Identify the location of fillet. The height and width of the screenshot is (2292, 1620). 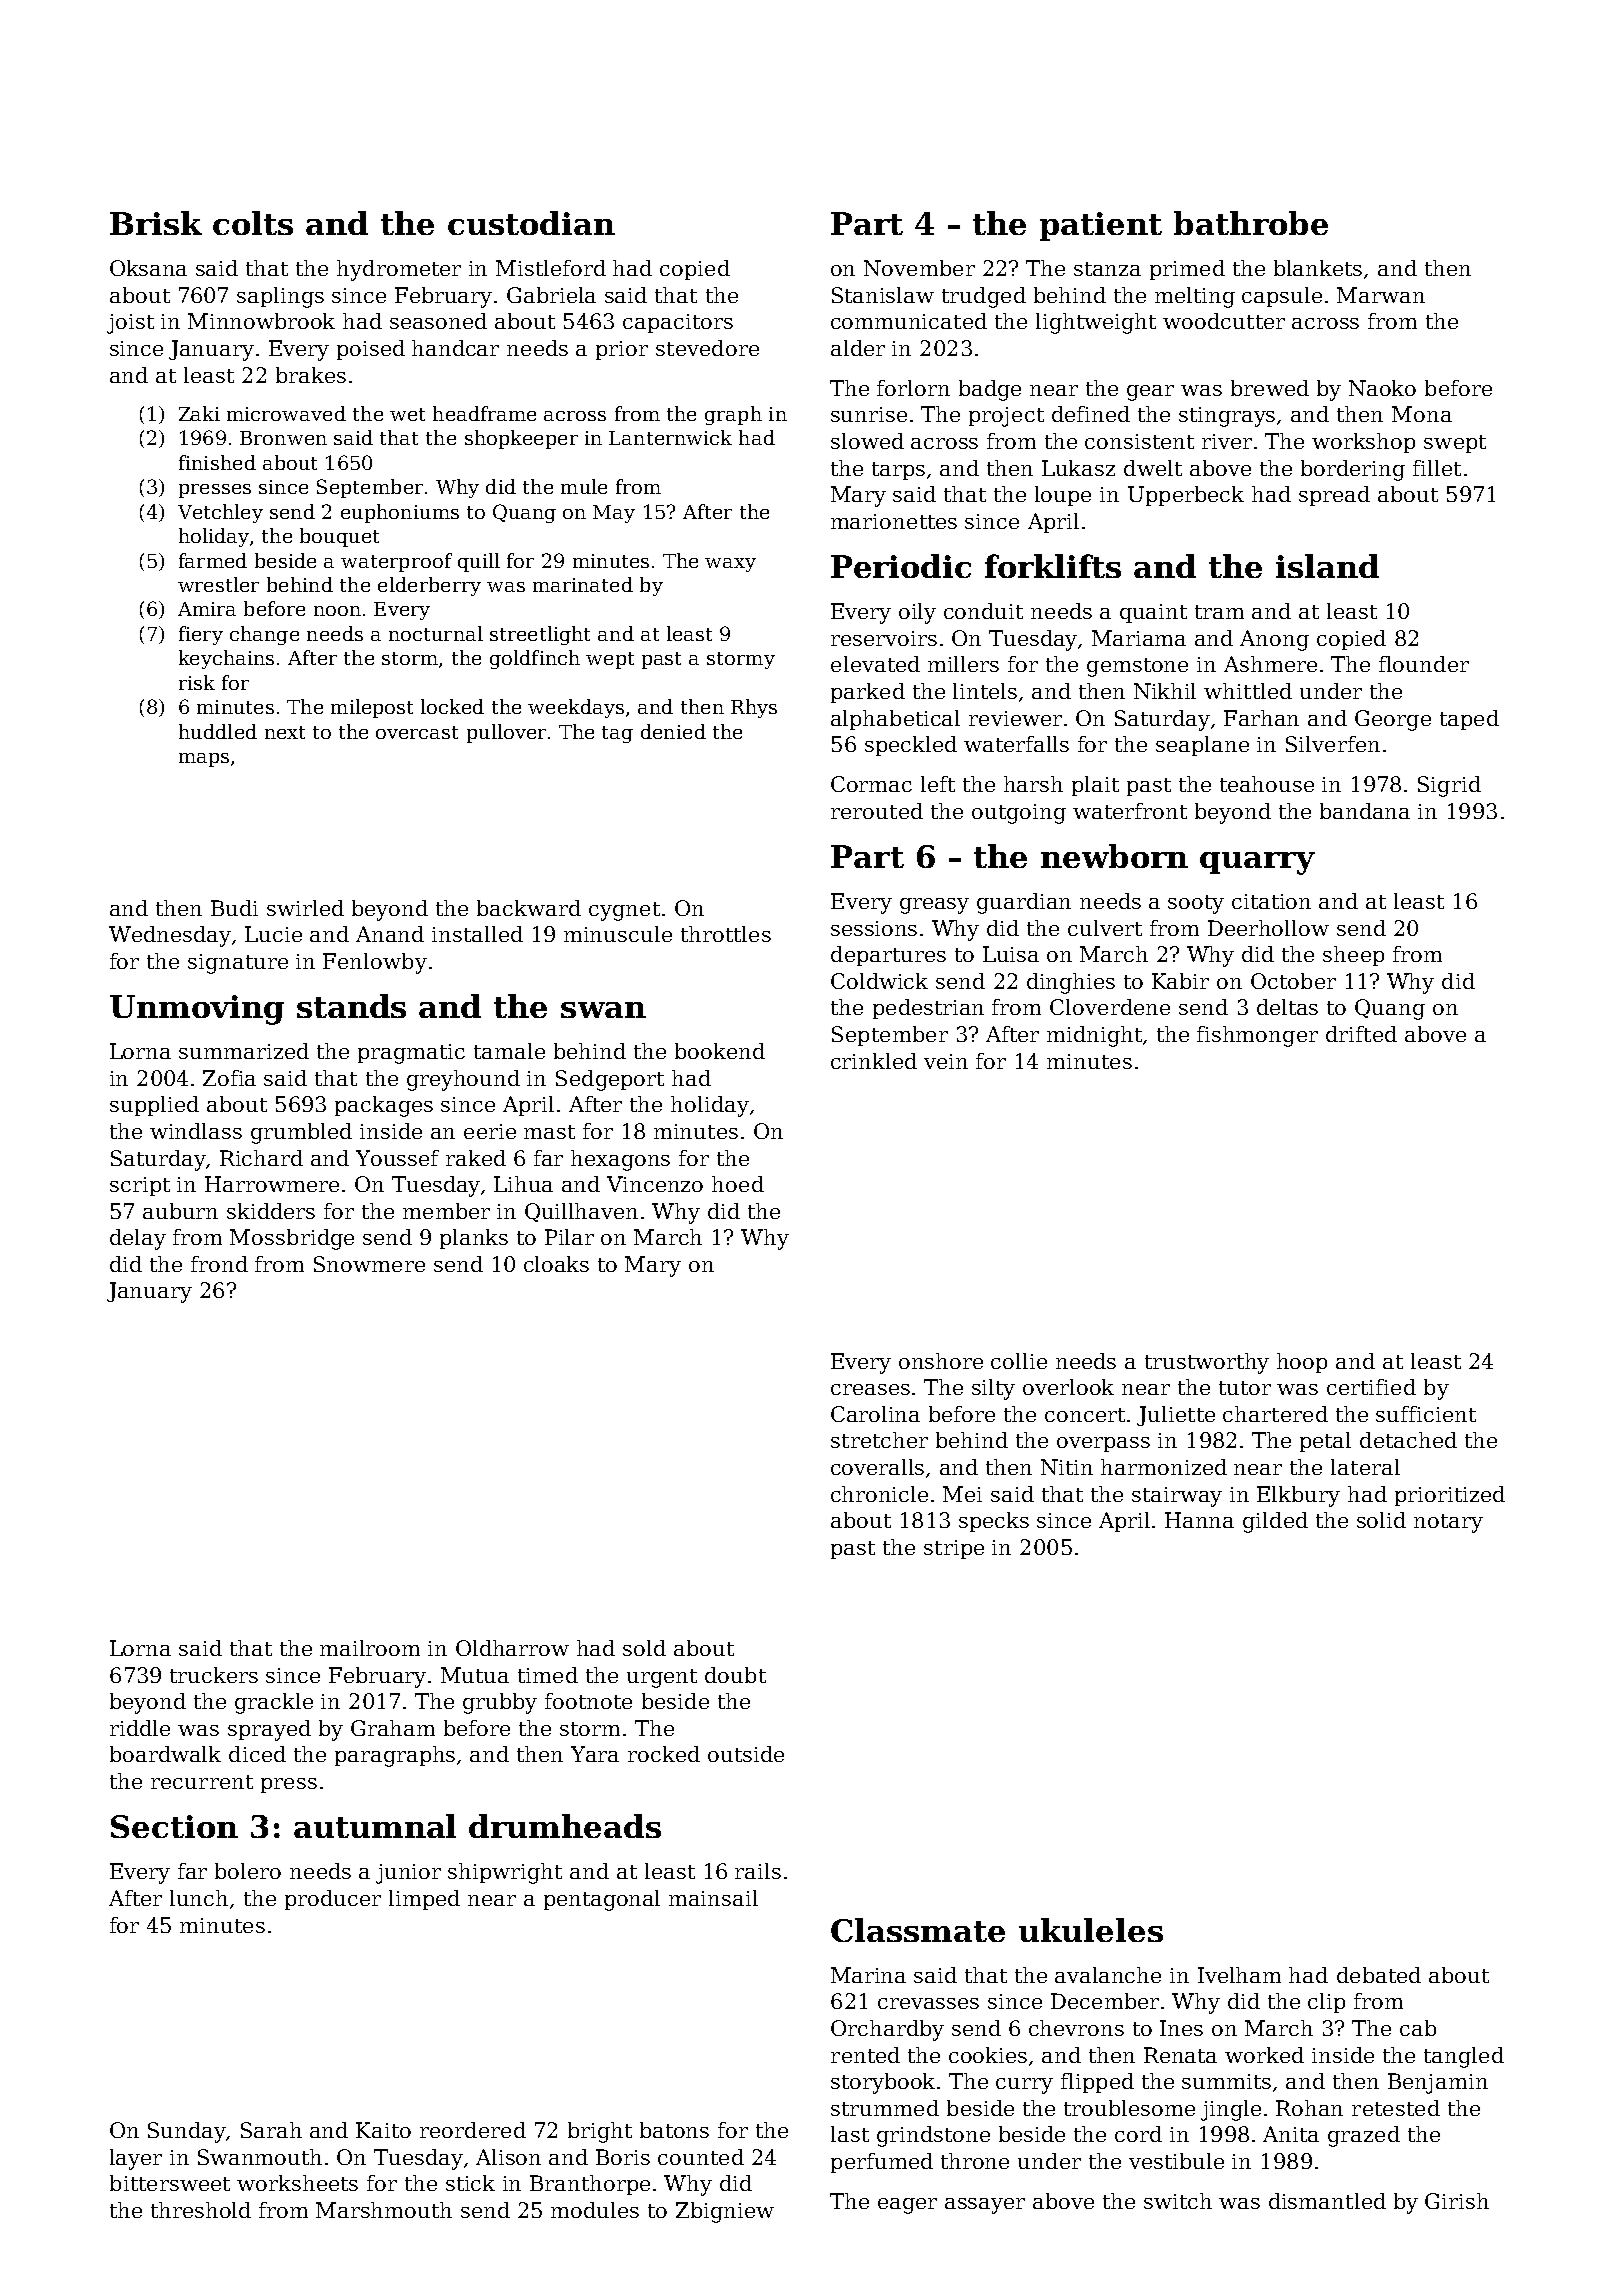
(1437, 468).
